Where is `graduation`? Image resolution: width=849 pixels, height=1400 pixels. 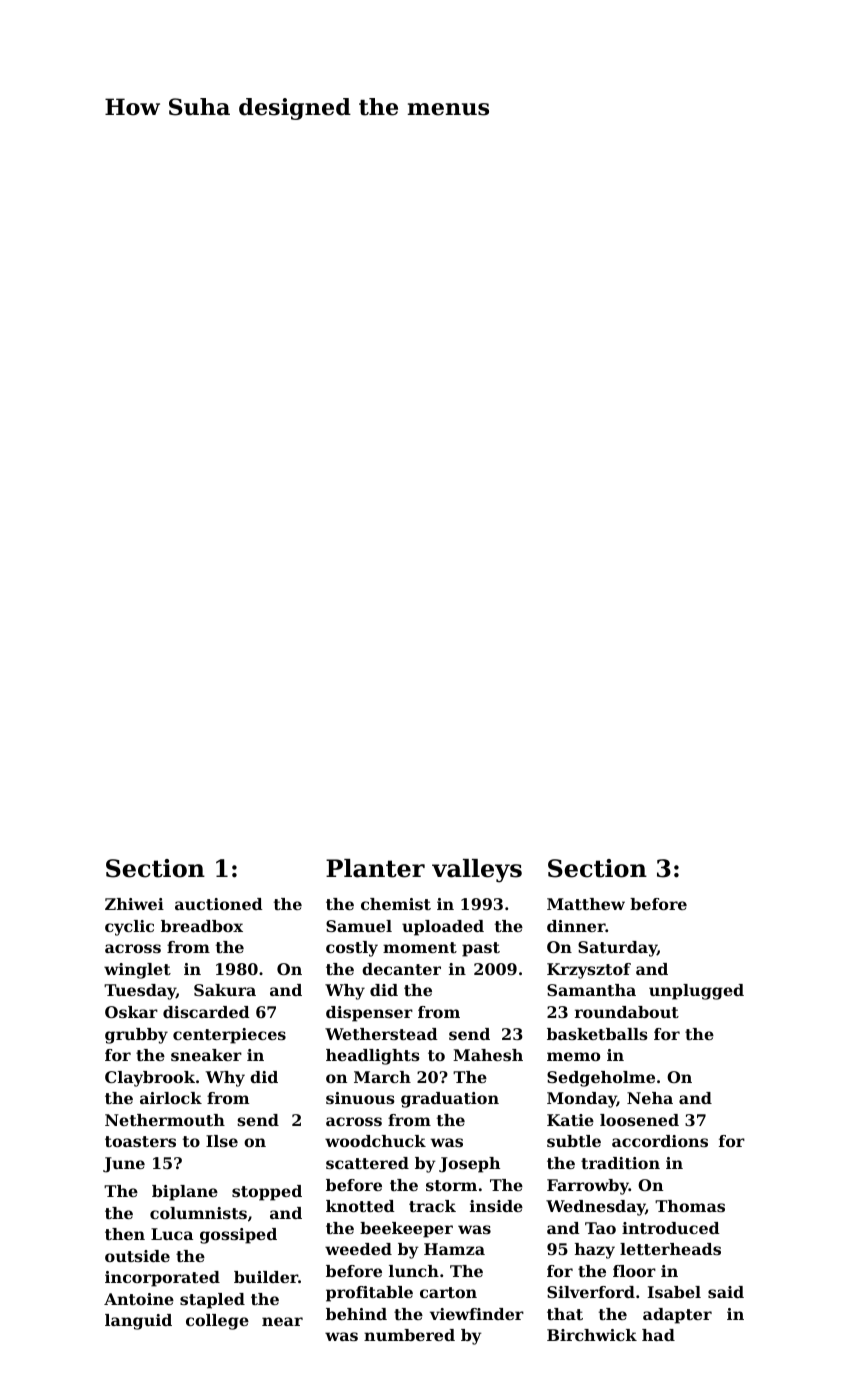 graduation is located at coordinates (450, 1100).
